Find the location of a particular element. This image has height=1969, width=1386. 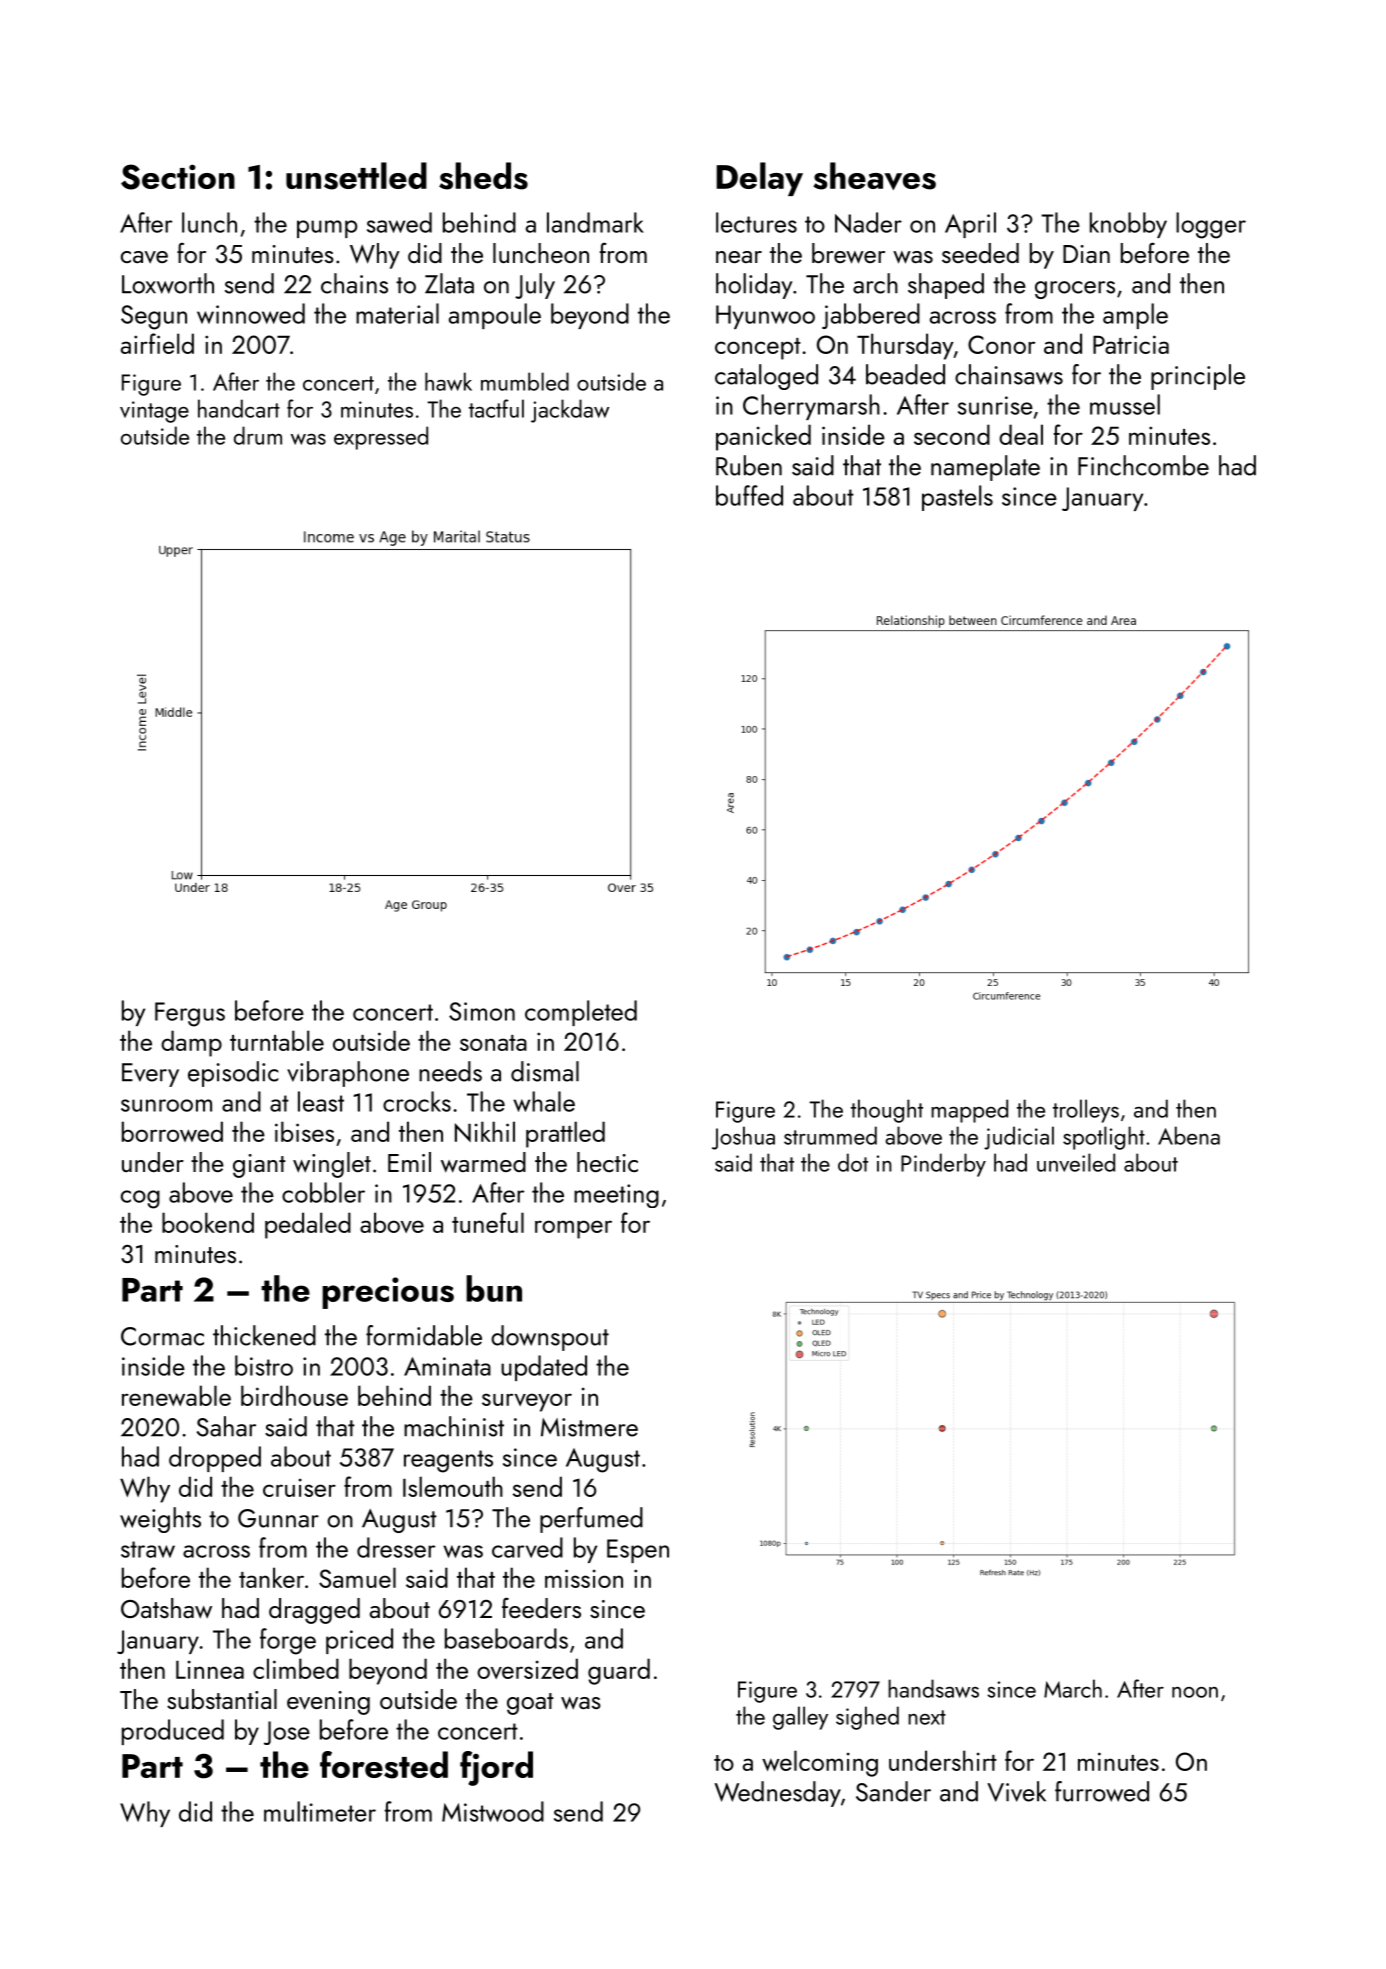

Mistmere is located at coordinates (589, 1427).
